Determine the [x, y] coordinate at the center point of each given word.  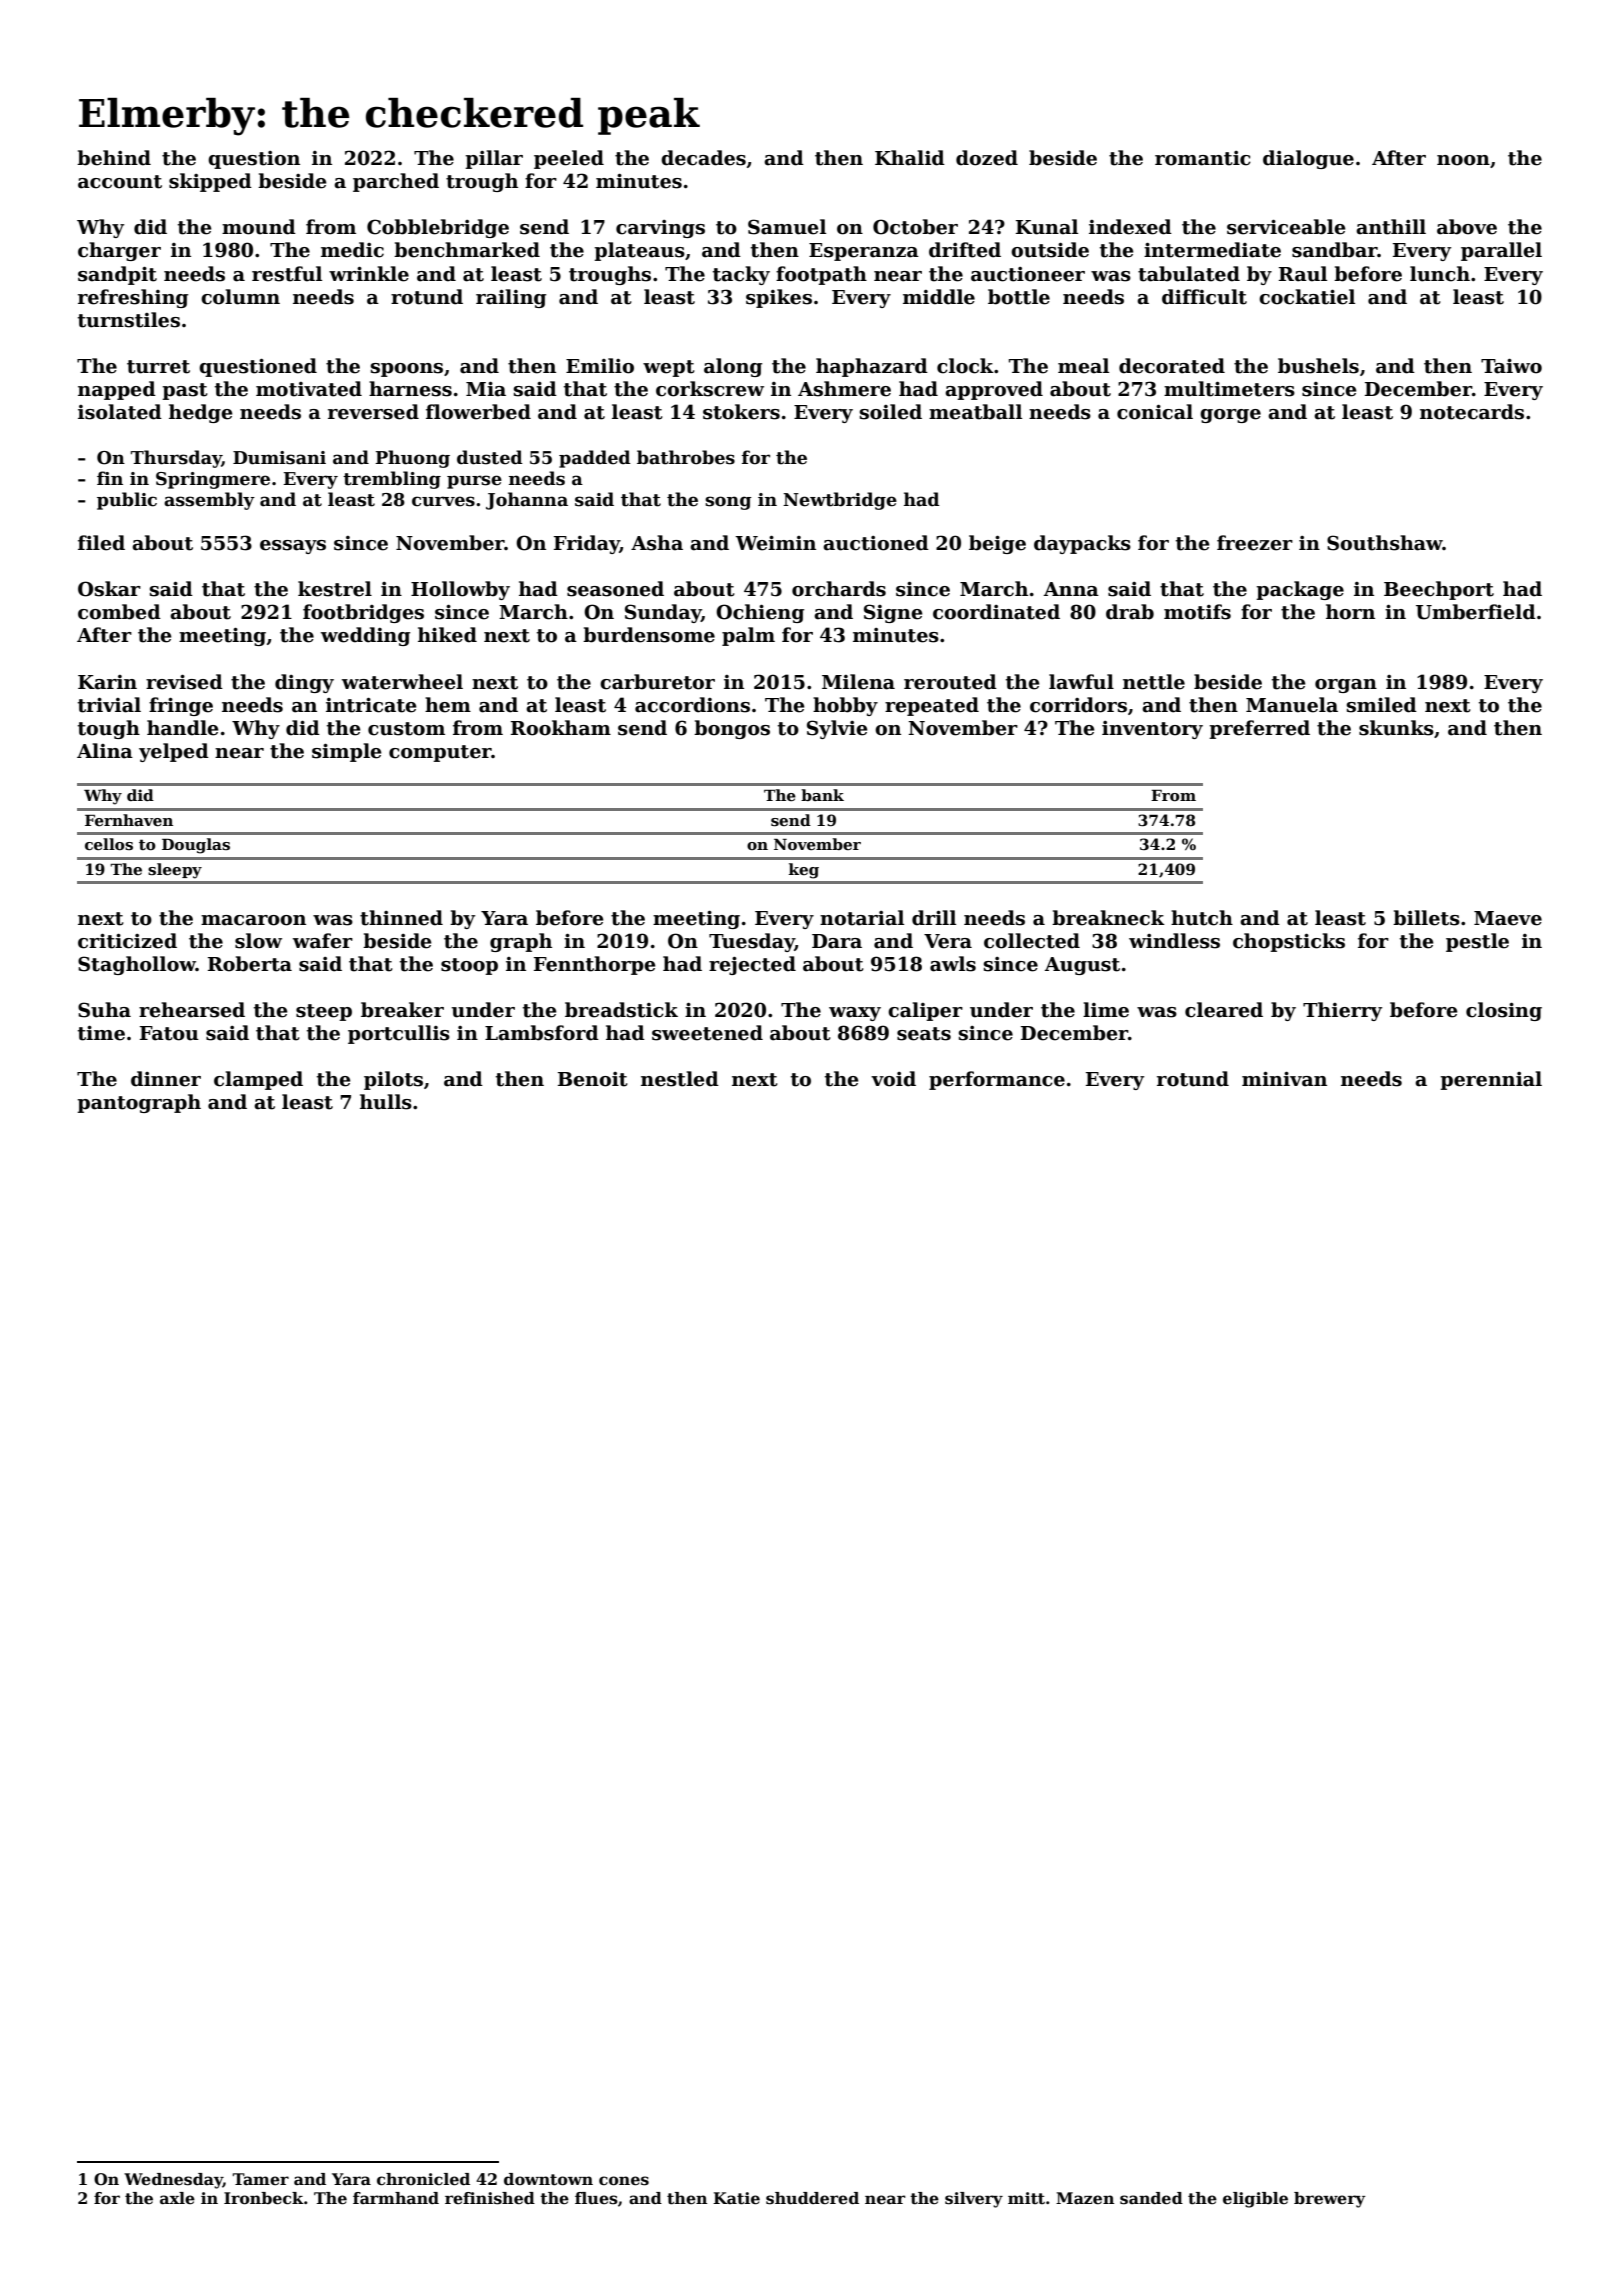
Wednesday [173, 2181]
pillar [494, 159]
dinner [166, 1079]
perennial [1491, 1080]
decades [703, 158]
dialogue [1308, 159]
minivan [1284, 1079]
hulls [386, 1102]
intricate [371, 705]
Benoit [593, 1079]
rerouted [950, 682]
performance [997, 1080]
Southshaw [1385, 543]
